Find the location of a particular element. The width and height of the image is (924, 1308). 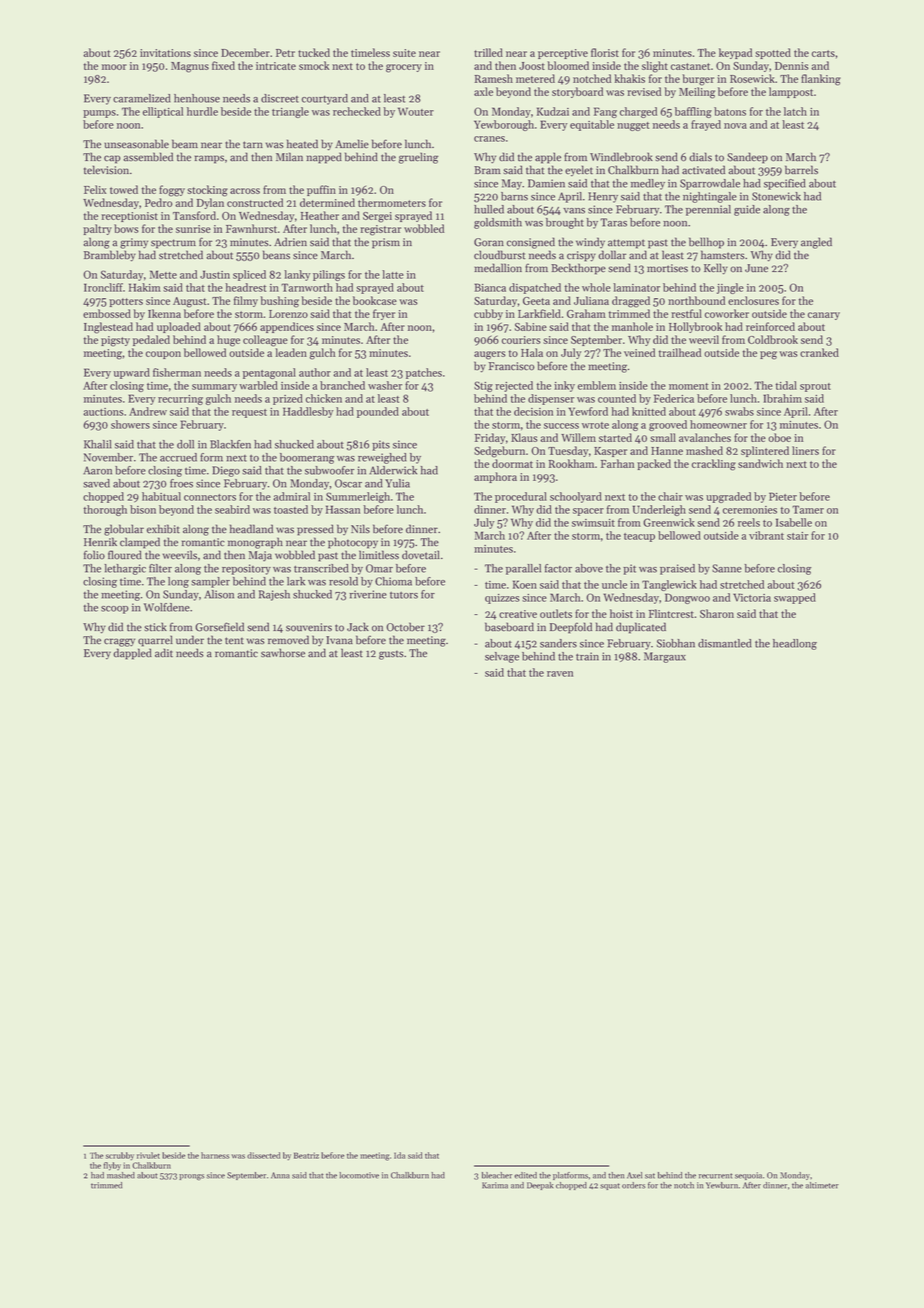

bleacher is located at coordinates (497, 1175).
